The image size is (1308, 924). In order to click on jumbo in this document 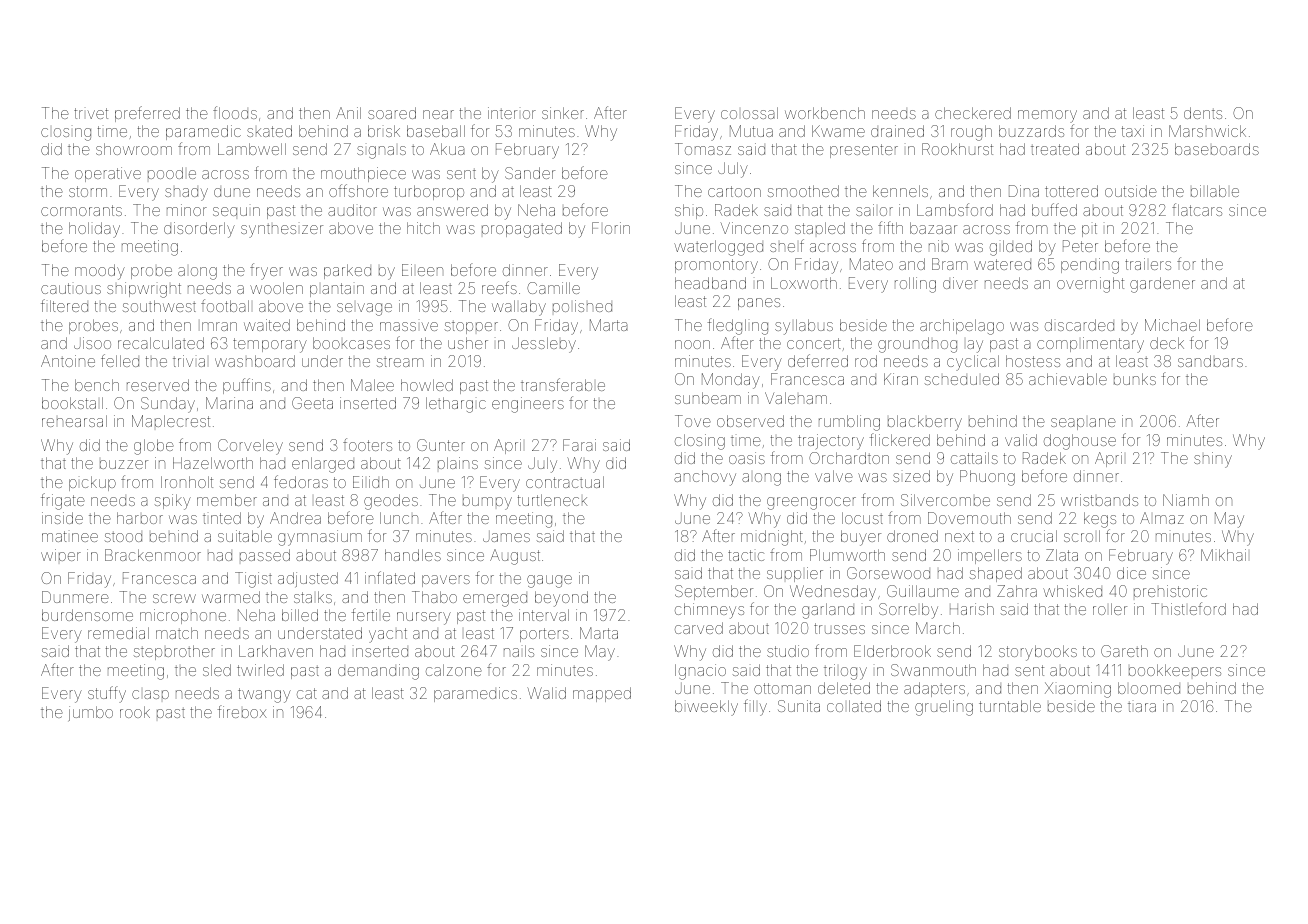, I will do `click(91, 713)`.
